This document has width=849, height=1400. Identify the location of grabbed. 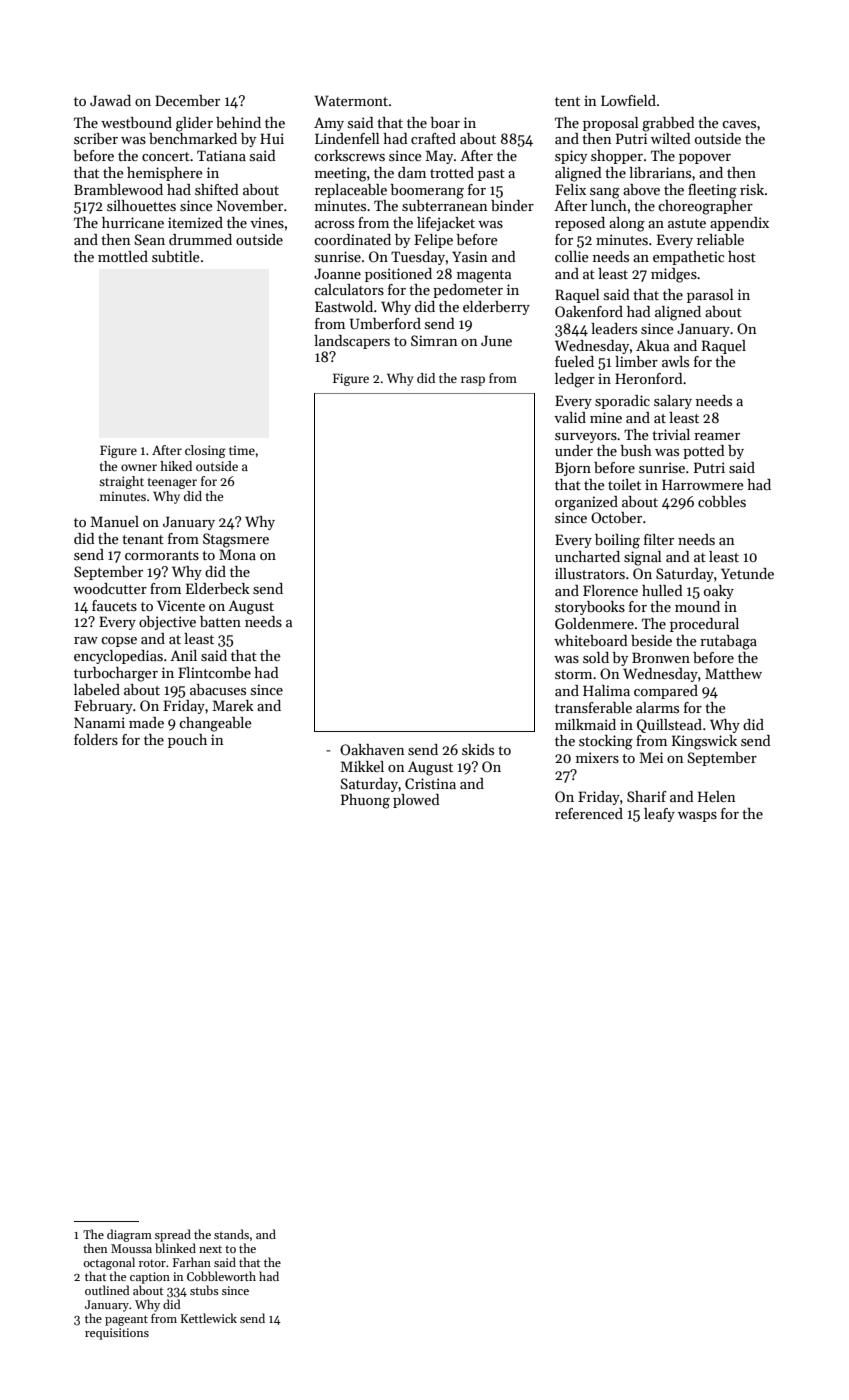
(668, 124).
